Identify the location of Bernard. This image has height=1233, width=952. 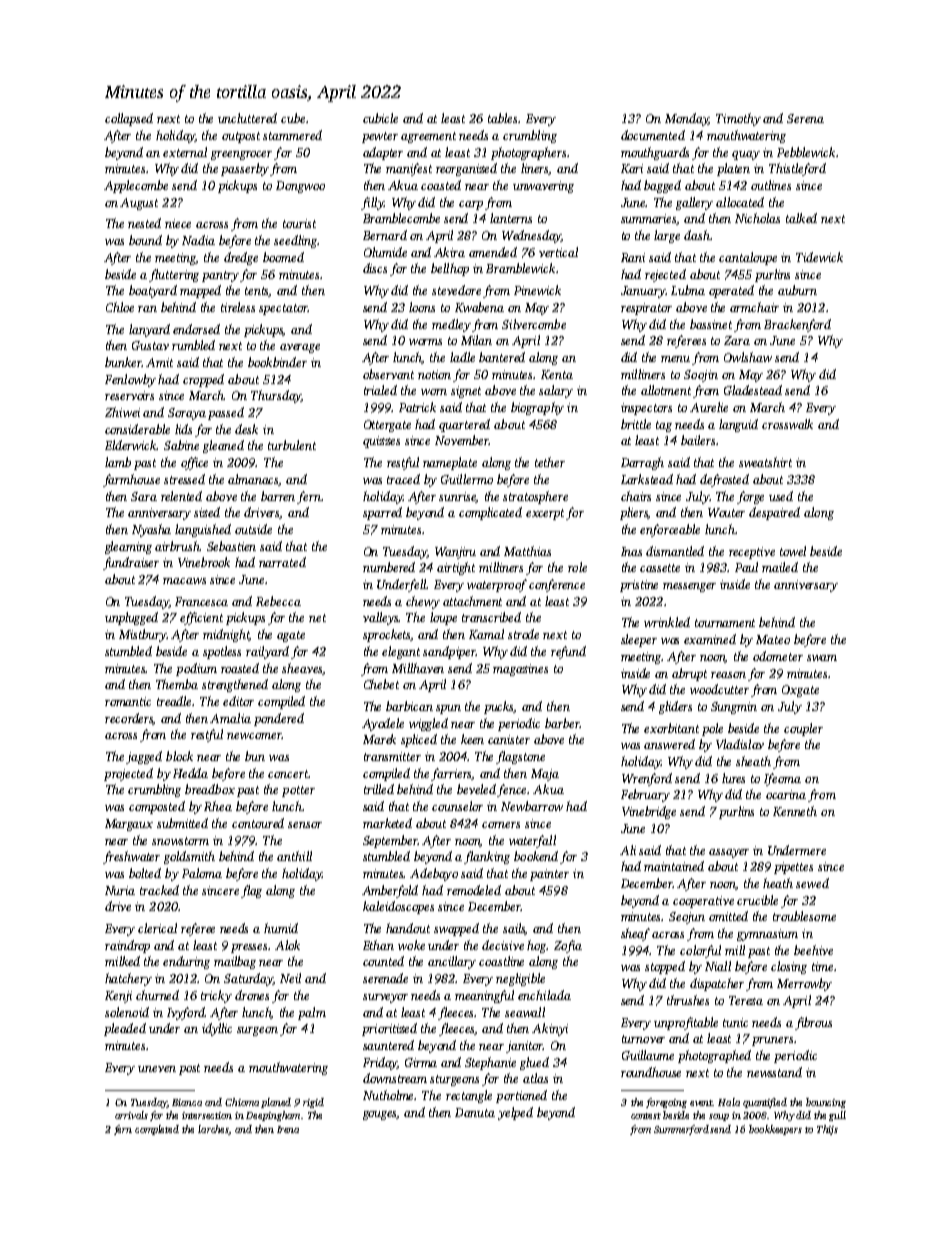
(385, 235).
